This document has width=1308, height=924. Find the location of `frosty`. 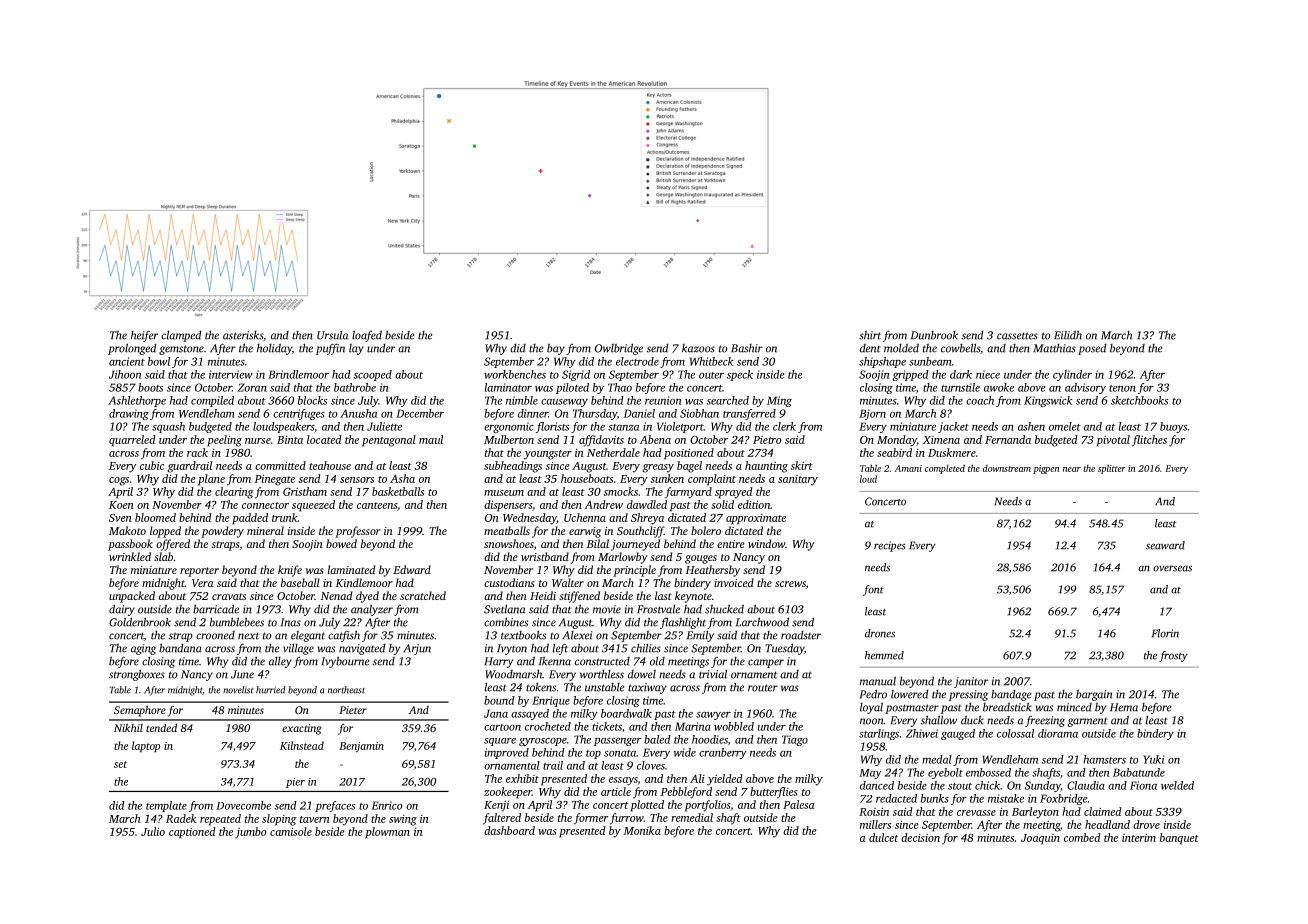

frosty is located at coordinates (1173, 656).
